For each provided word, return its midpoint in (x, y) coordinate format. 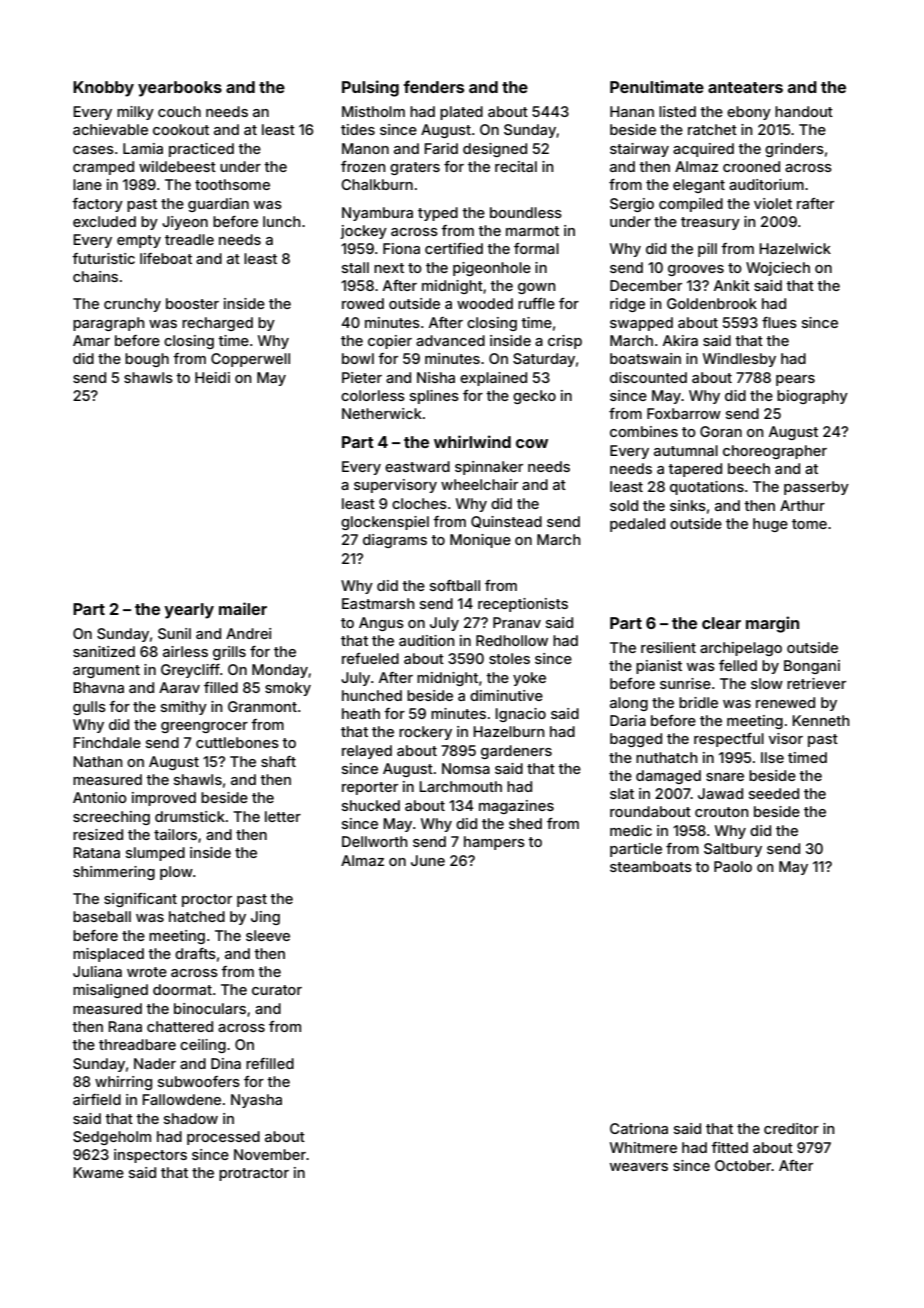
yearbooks (180, 89)
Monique (480, 541)
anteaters (745, 87)
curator (277, 990)
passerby (816, 488)
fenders (433, 86)
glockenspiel (385, 523)
